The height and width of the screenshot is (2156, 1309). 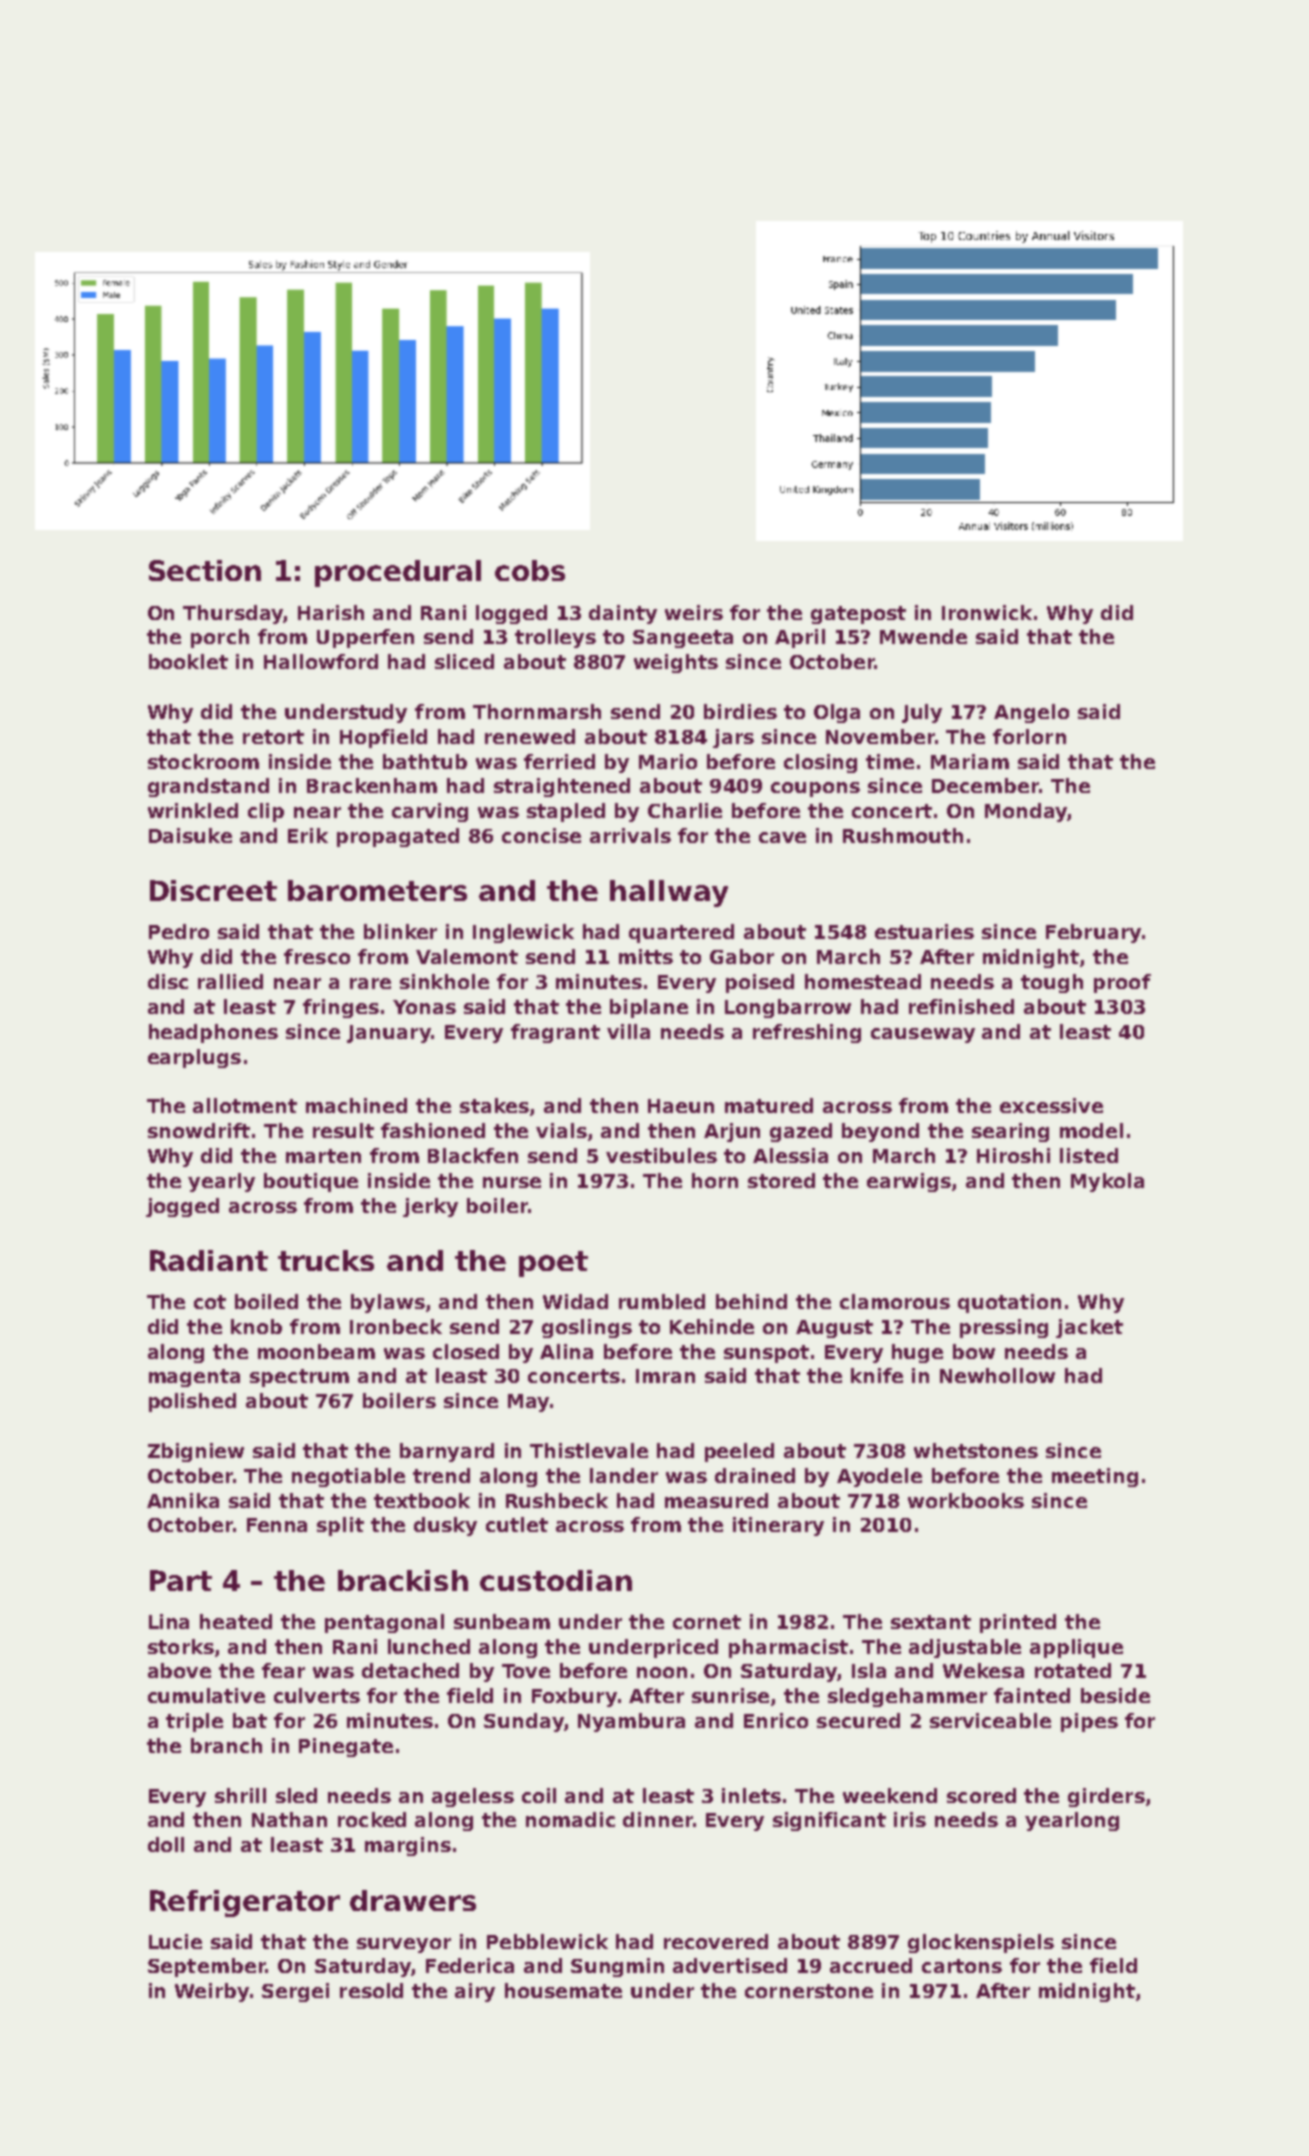 I want to click on heated, so click(x=236, y=1621).
